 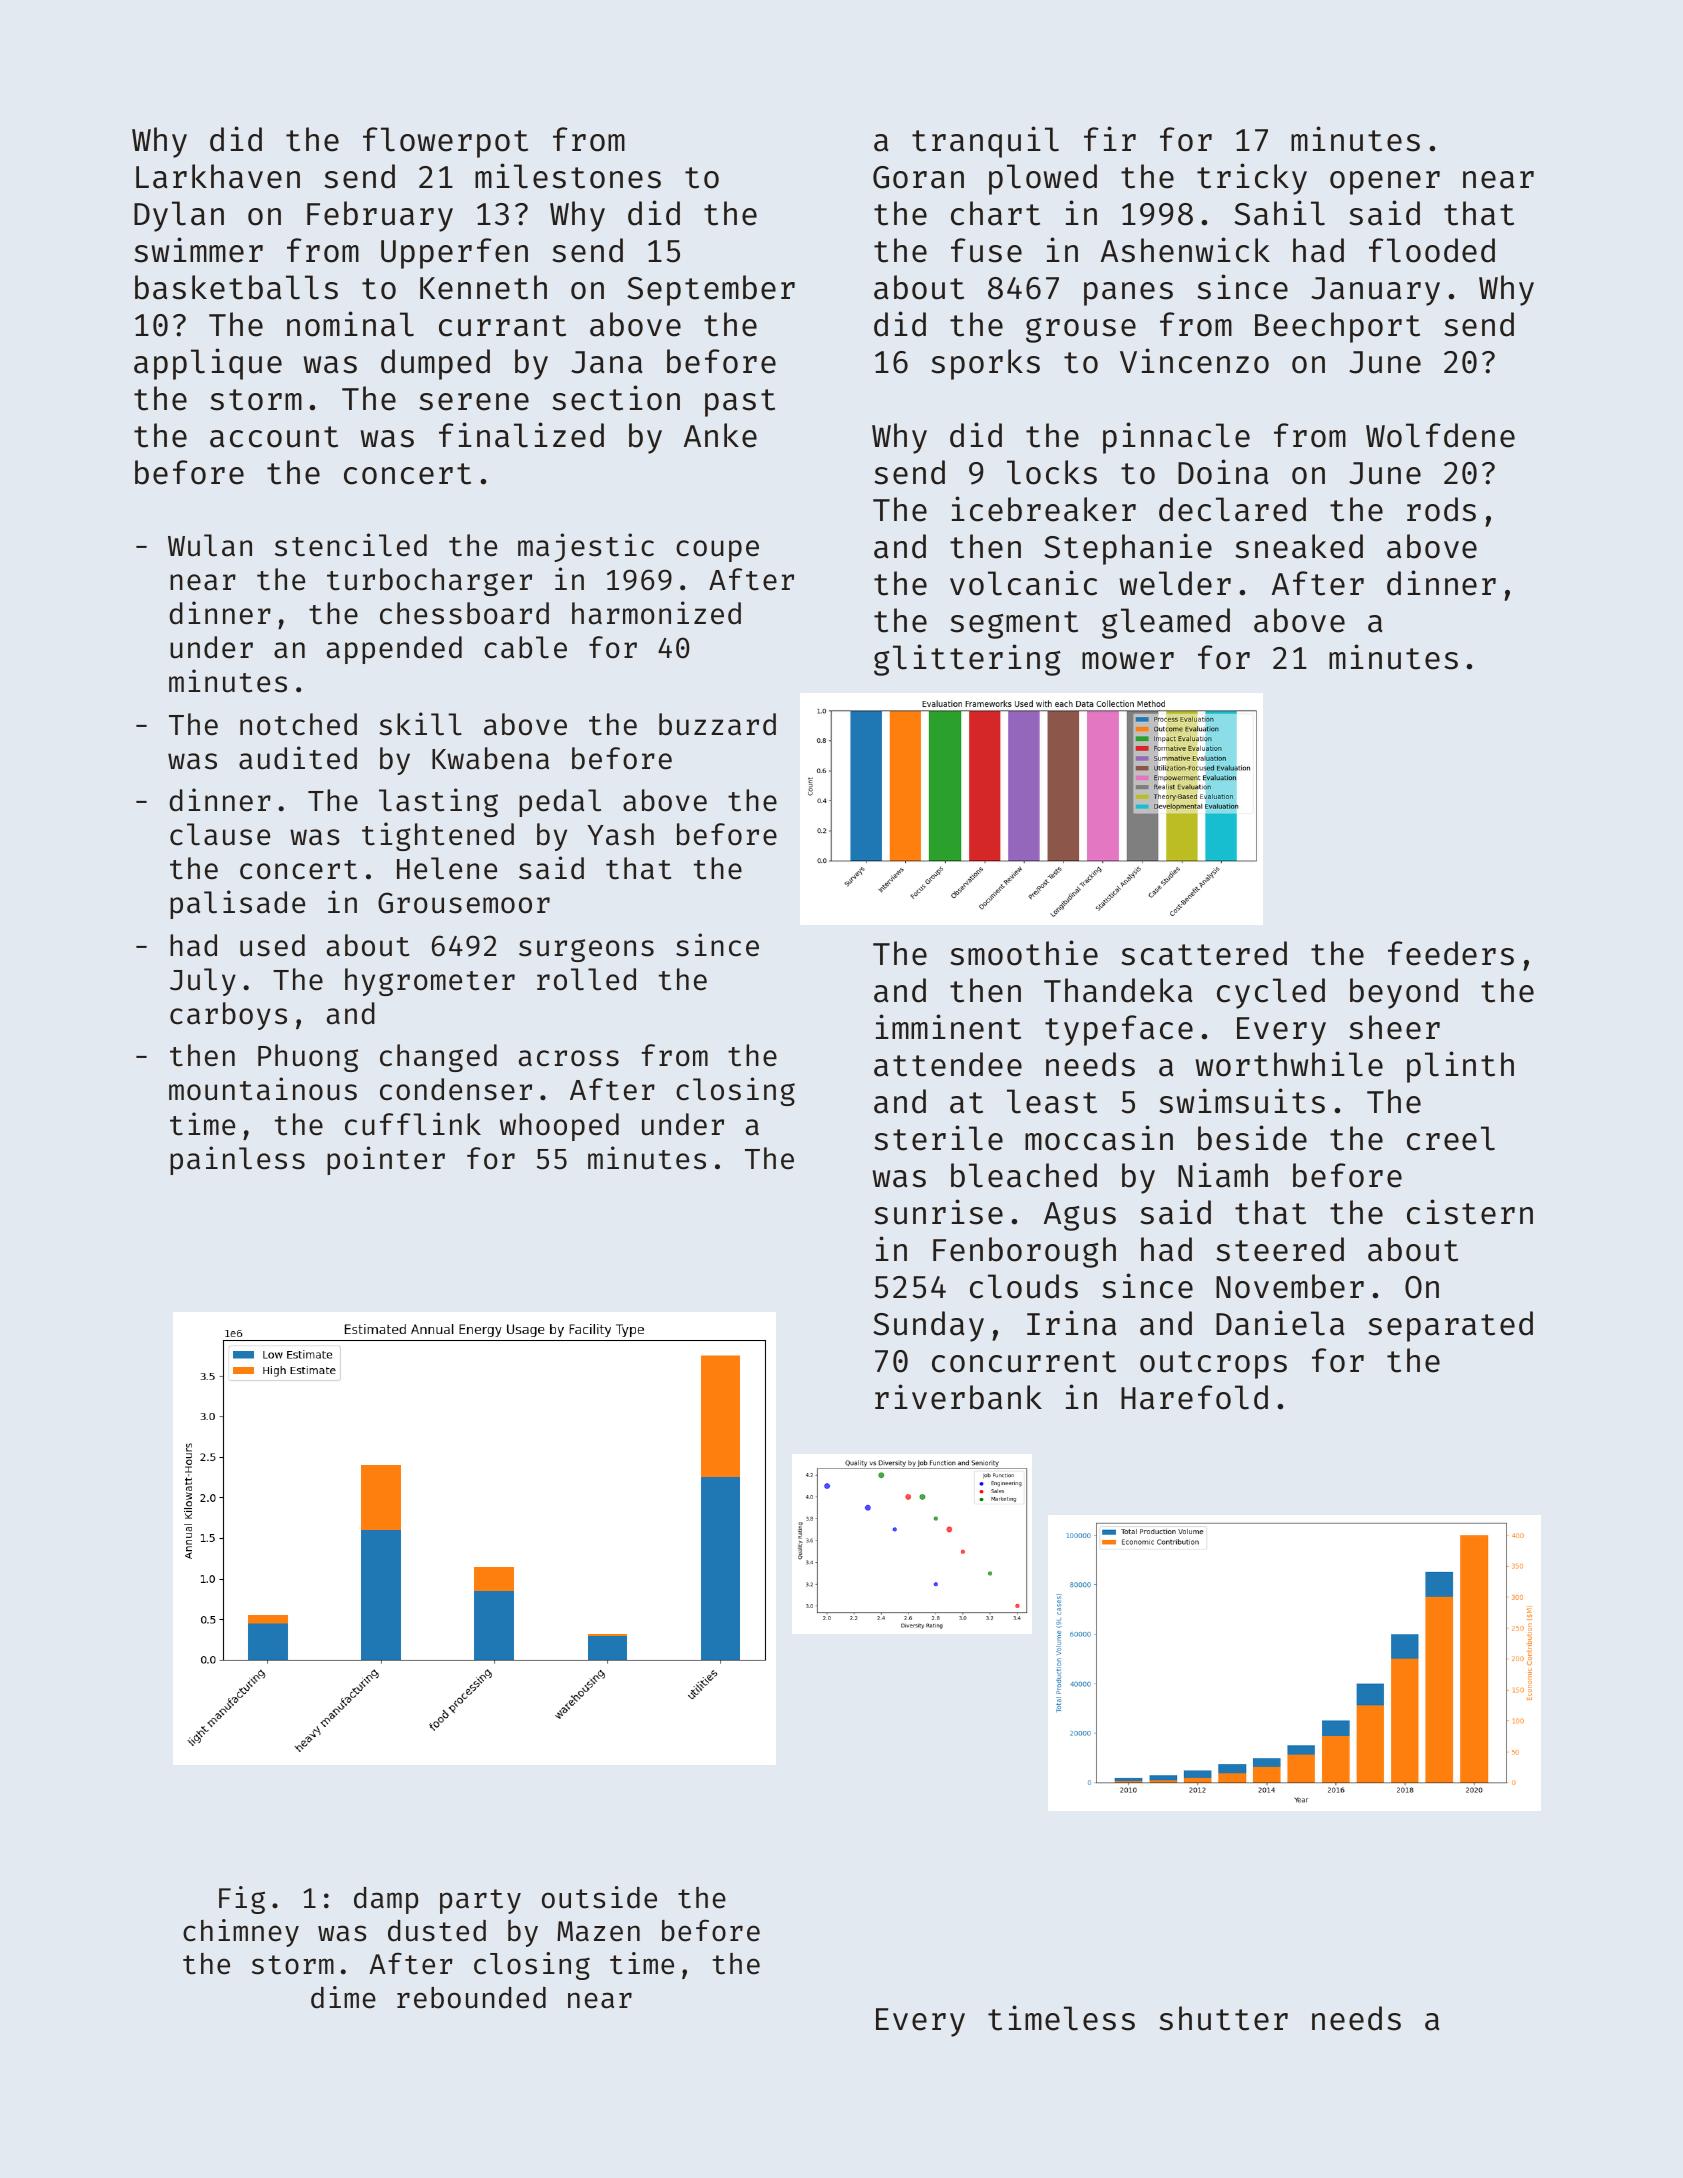 What do you see at coordinates (1024, 953) in the image?
I see `smoothie` at bounding box center [1024, 953].
